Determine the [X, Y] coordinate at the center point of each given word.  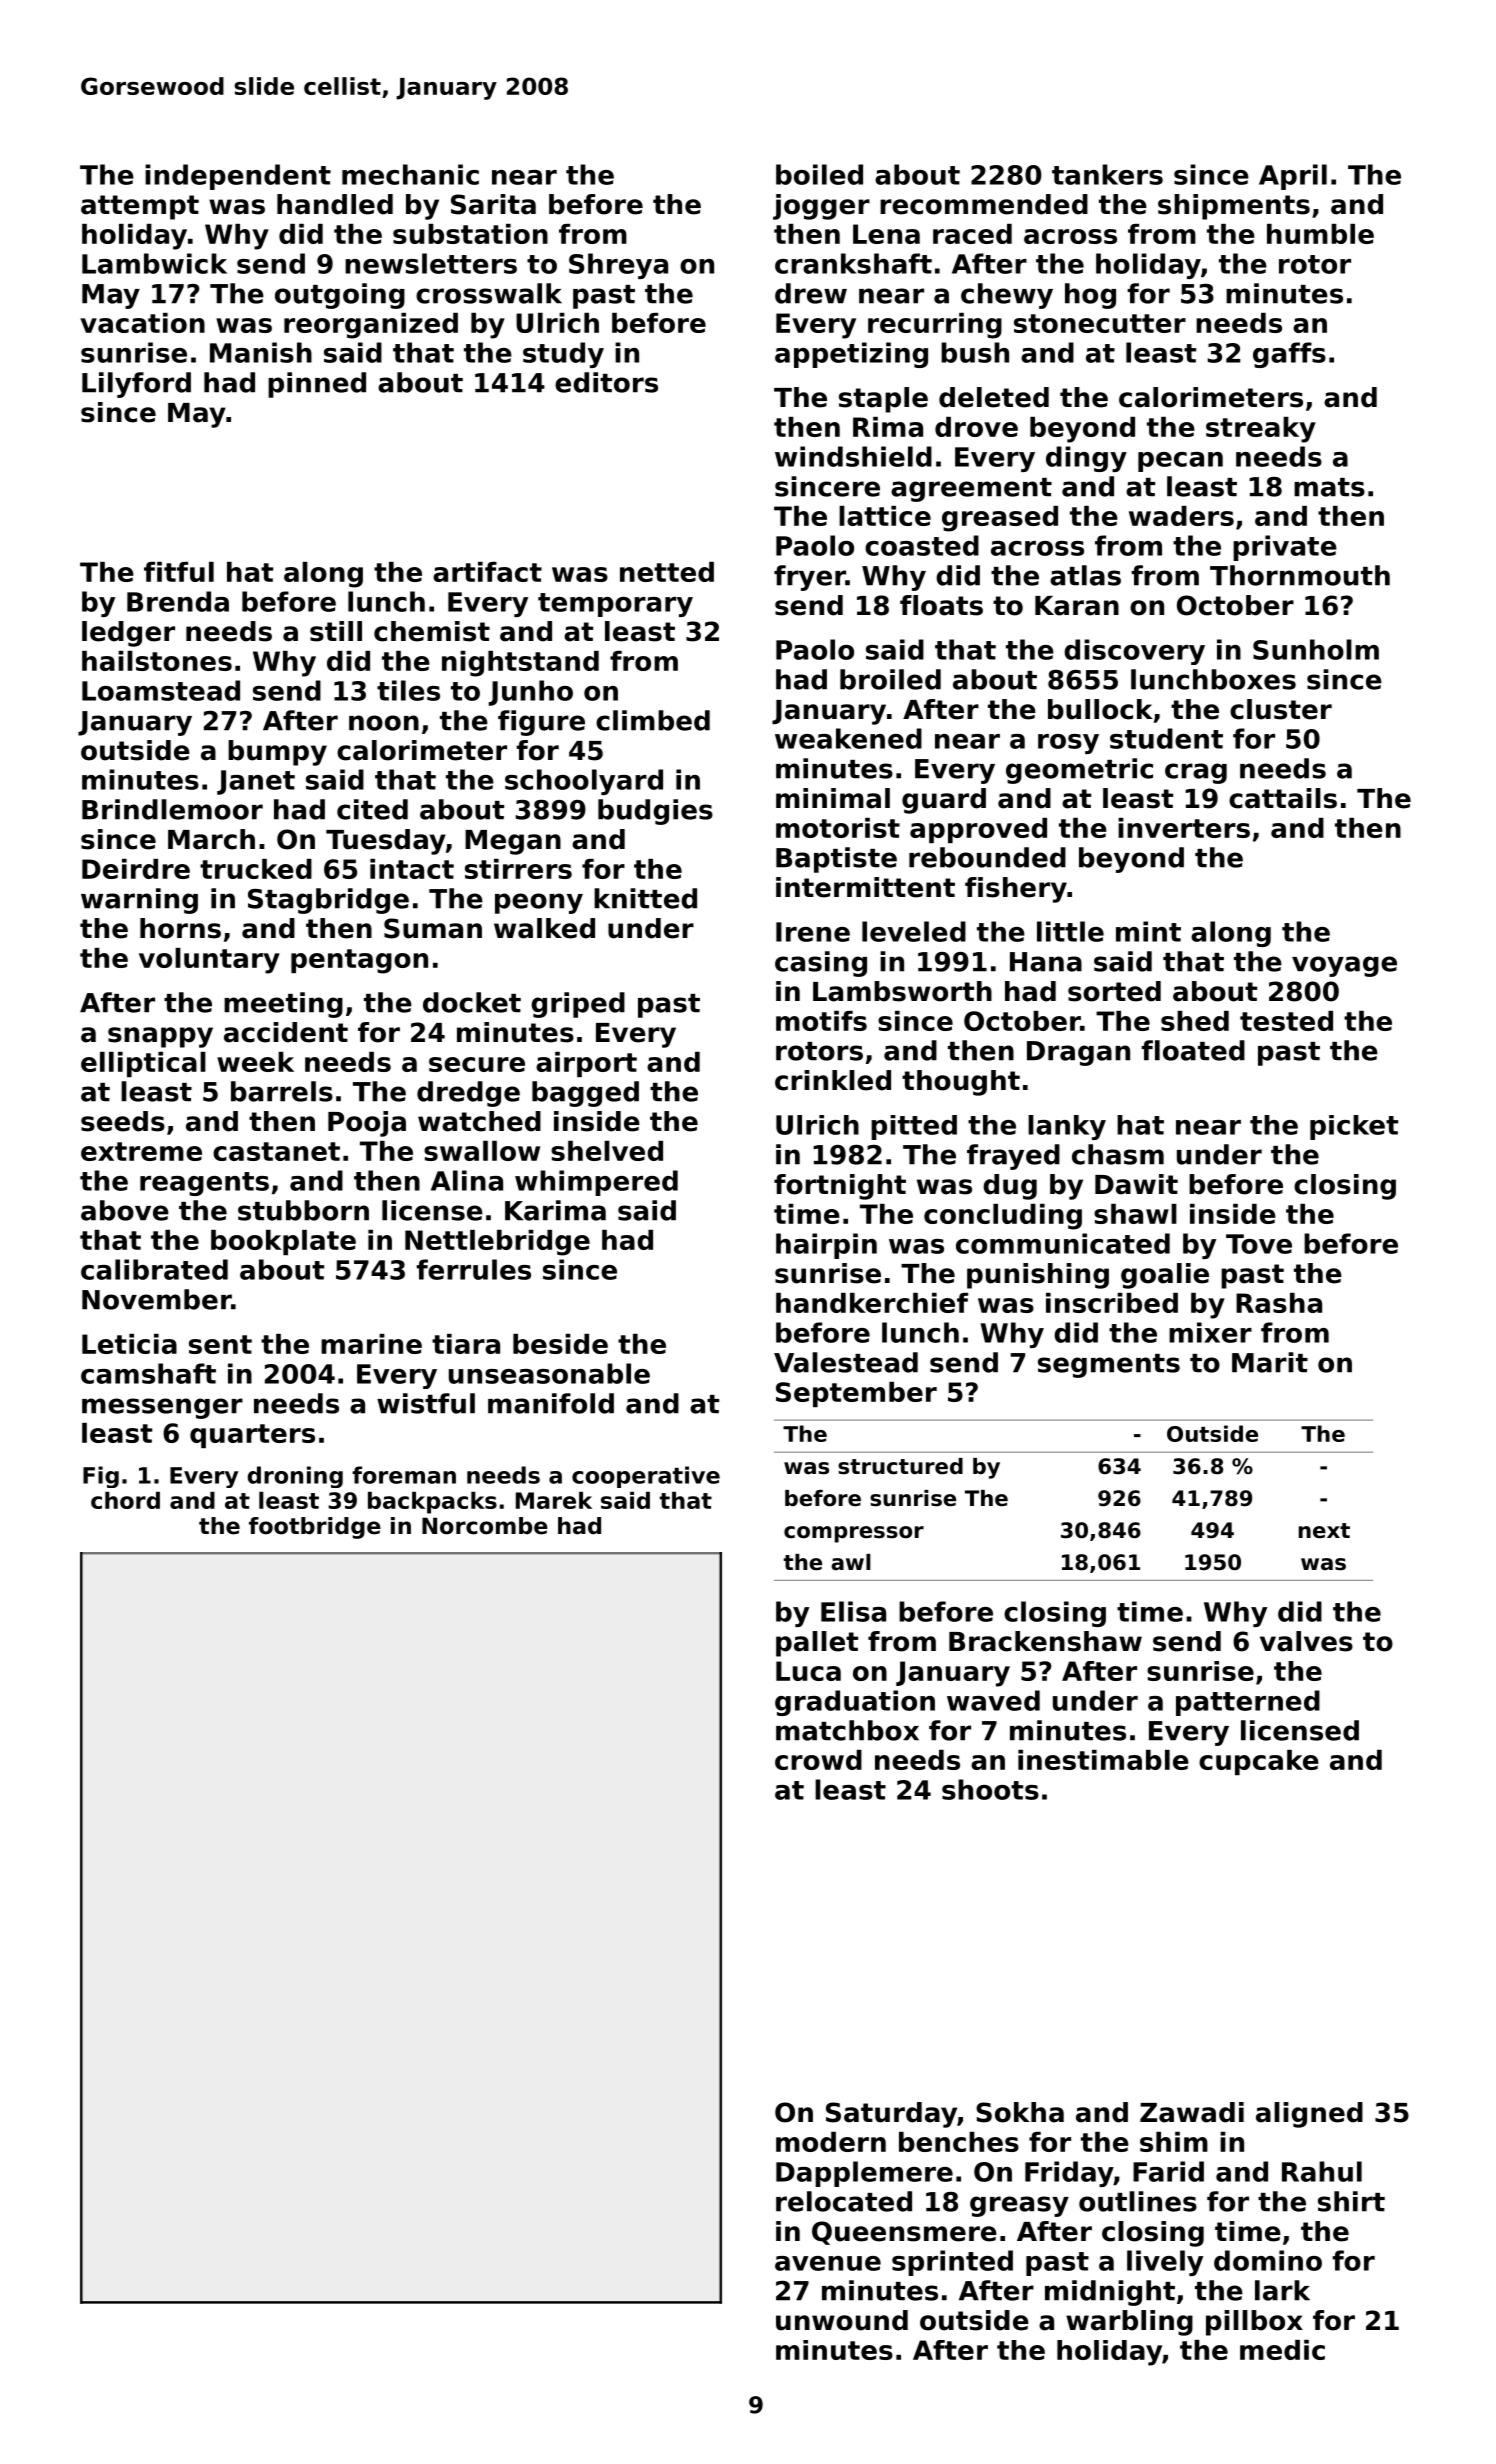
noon [384, 723]
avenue [828, 2263]
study [563, 355]
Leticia [129, 1344]
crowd [818, 1760]
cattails [1283, 798]
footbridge [315, 1528]
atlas [1085, 575]
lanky [1067, 1127]
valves [1306, 1641]
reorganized [371, 326]
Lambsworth [902, 991]
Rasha [1279, 1303]
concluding [1003, 1217]
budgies [655, 812]
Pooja [367, 1124]
